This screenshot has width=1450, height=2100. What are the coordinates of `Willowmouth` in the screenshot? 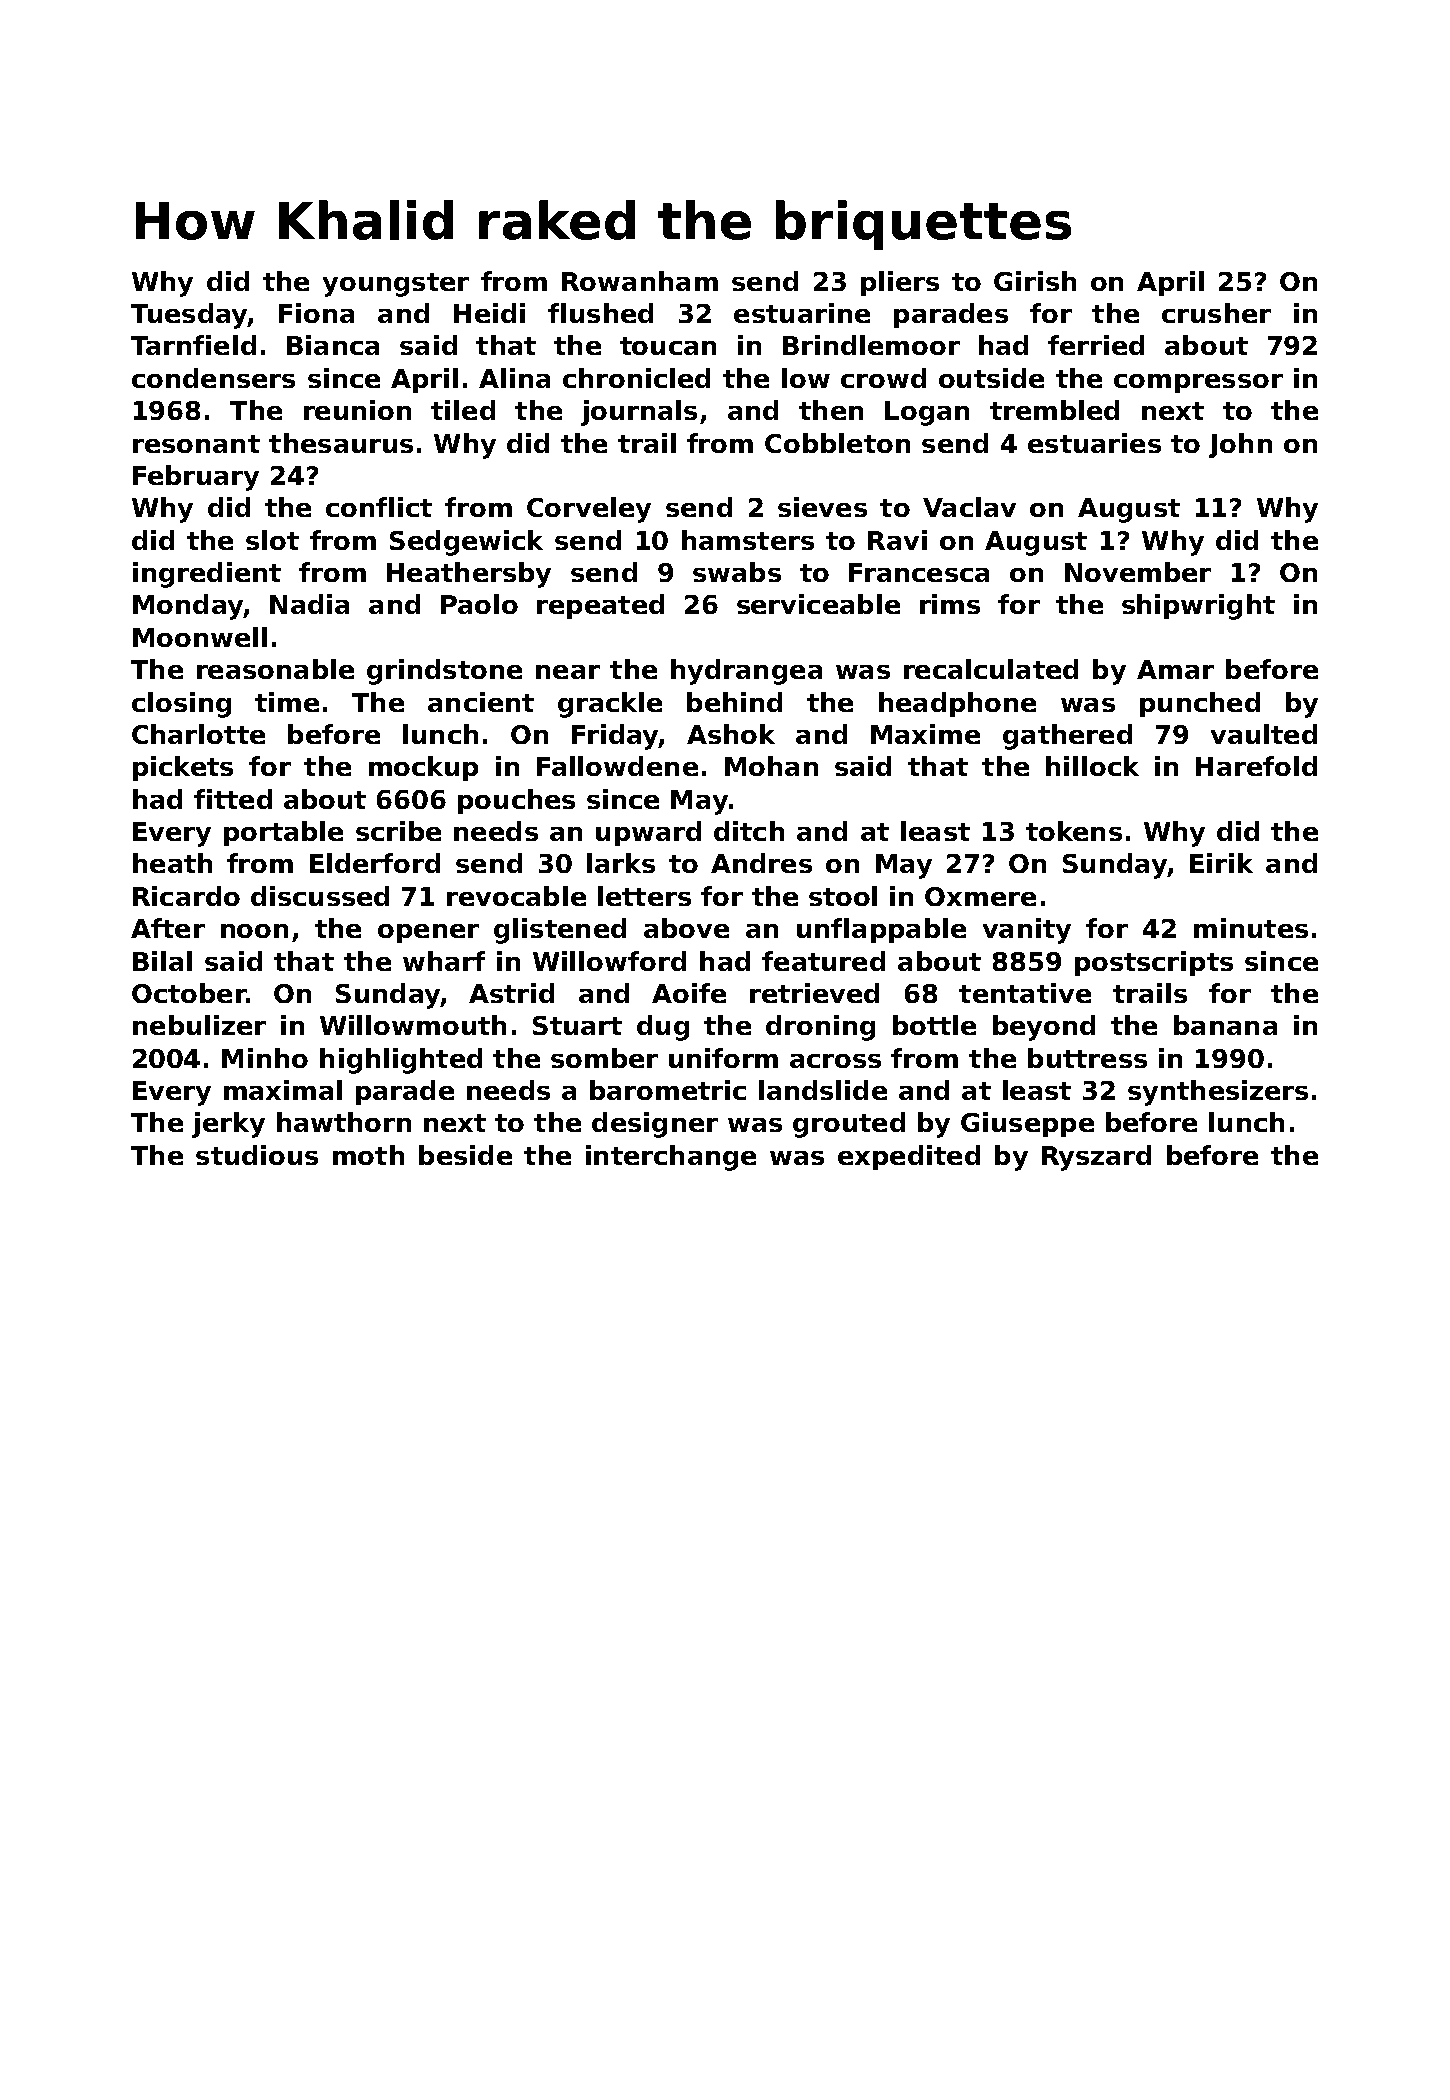 It's located at (413, 1025).
